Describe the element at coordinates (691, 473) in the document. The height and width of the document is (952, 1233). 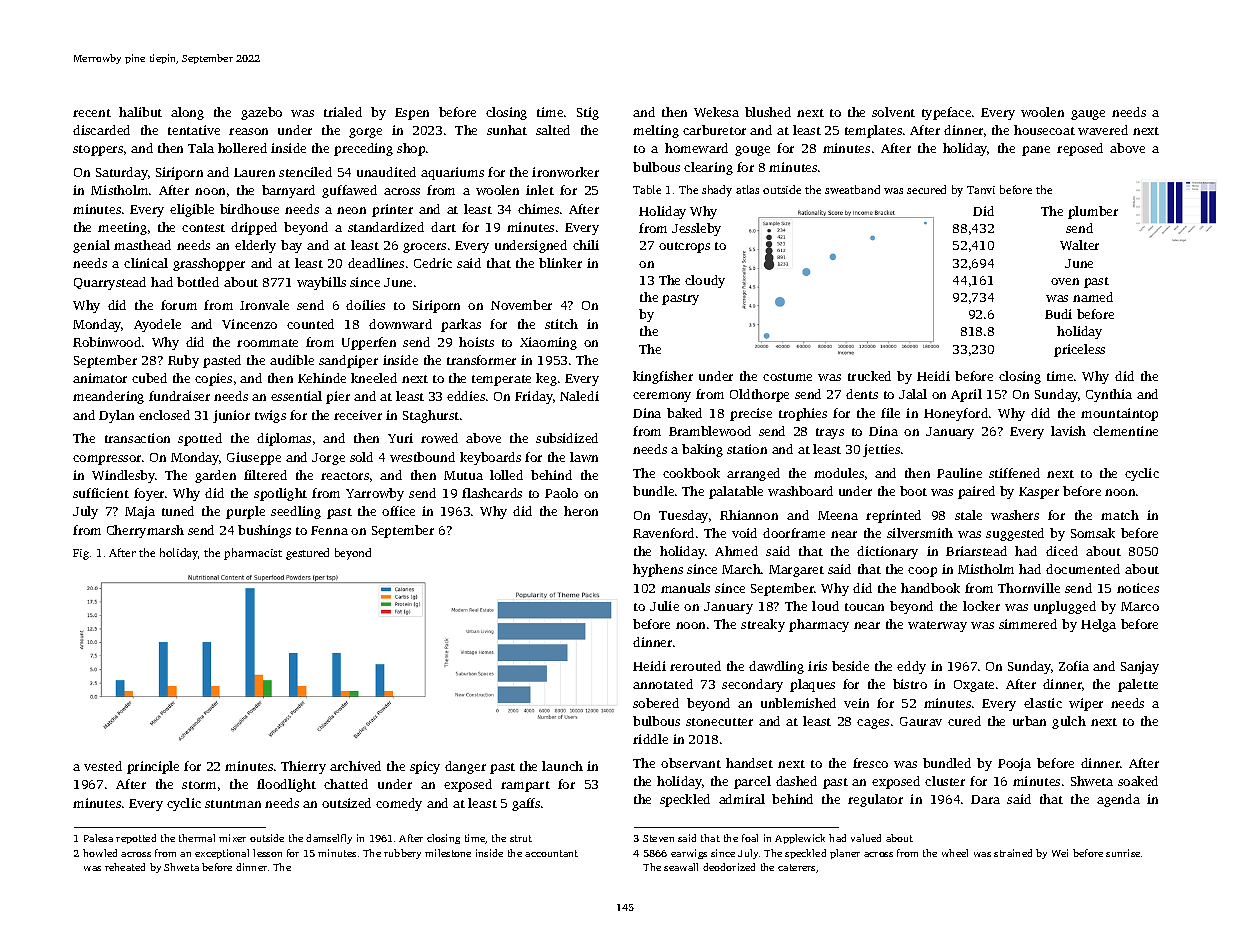
I see `cookbook` at that location.
